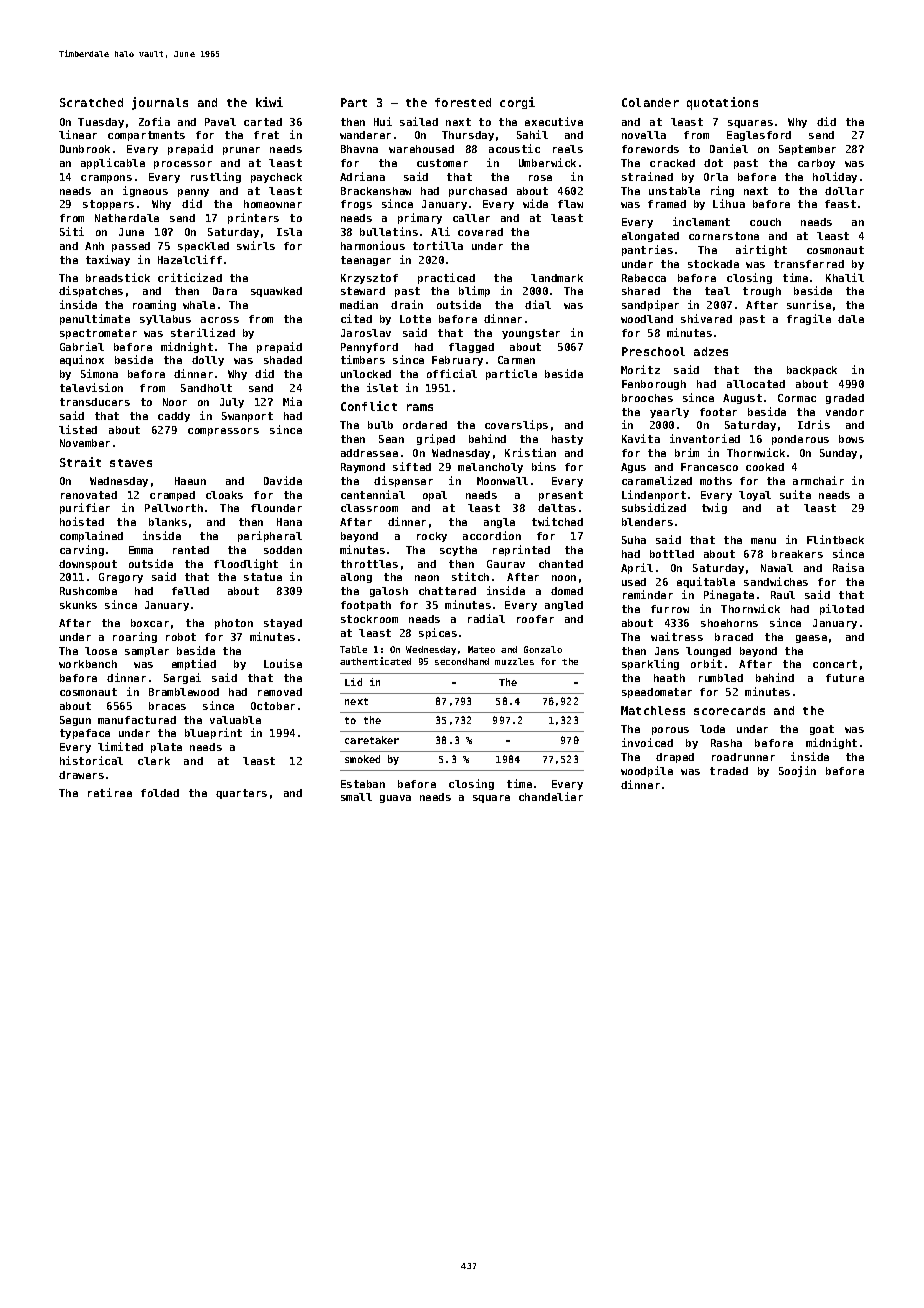  Describe the element at coordinates (419, 121) in the image. I see `sailed` at that location.
